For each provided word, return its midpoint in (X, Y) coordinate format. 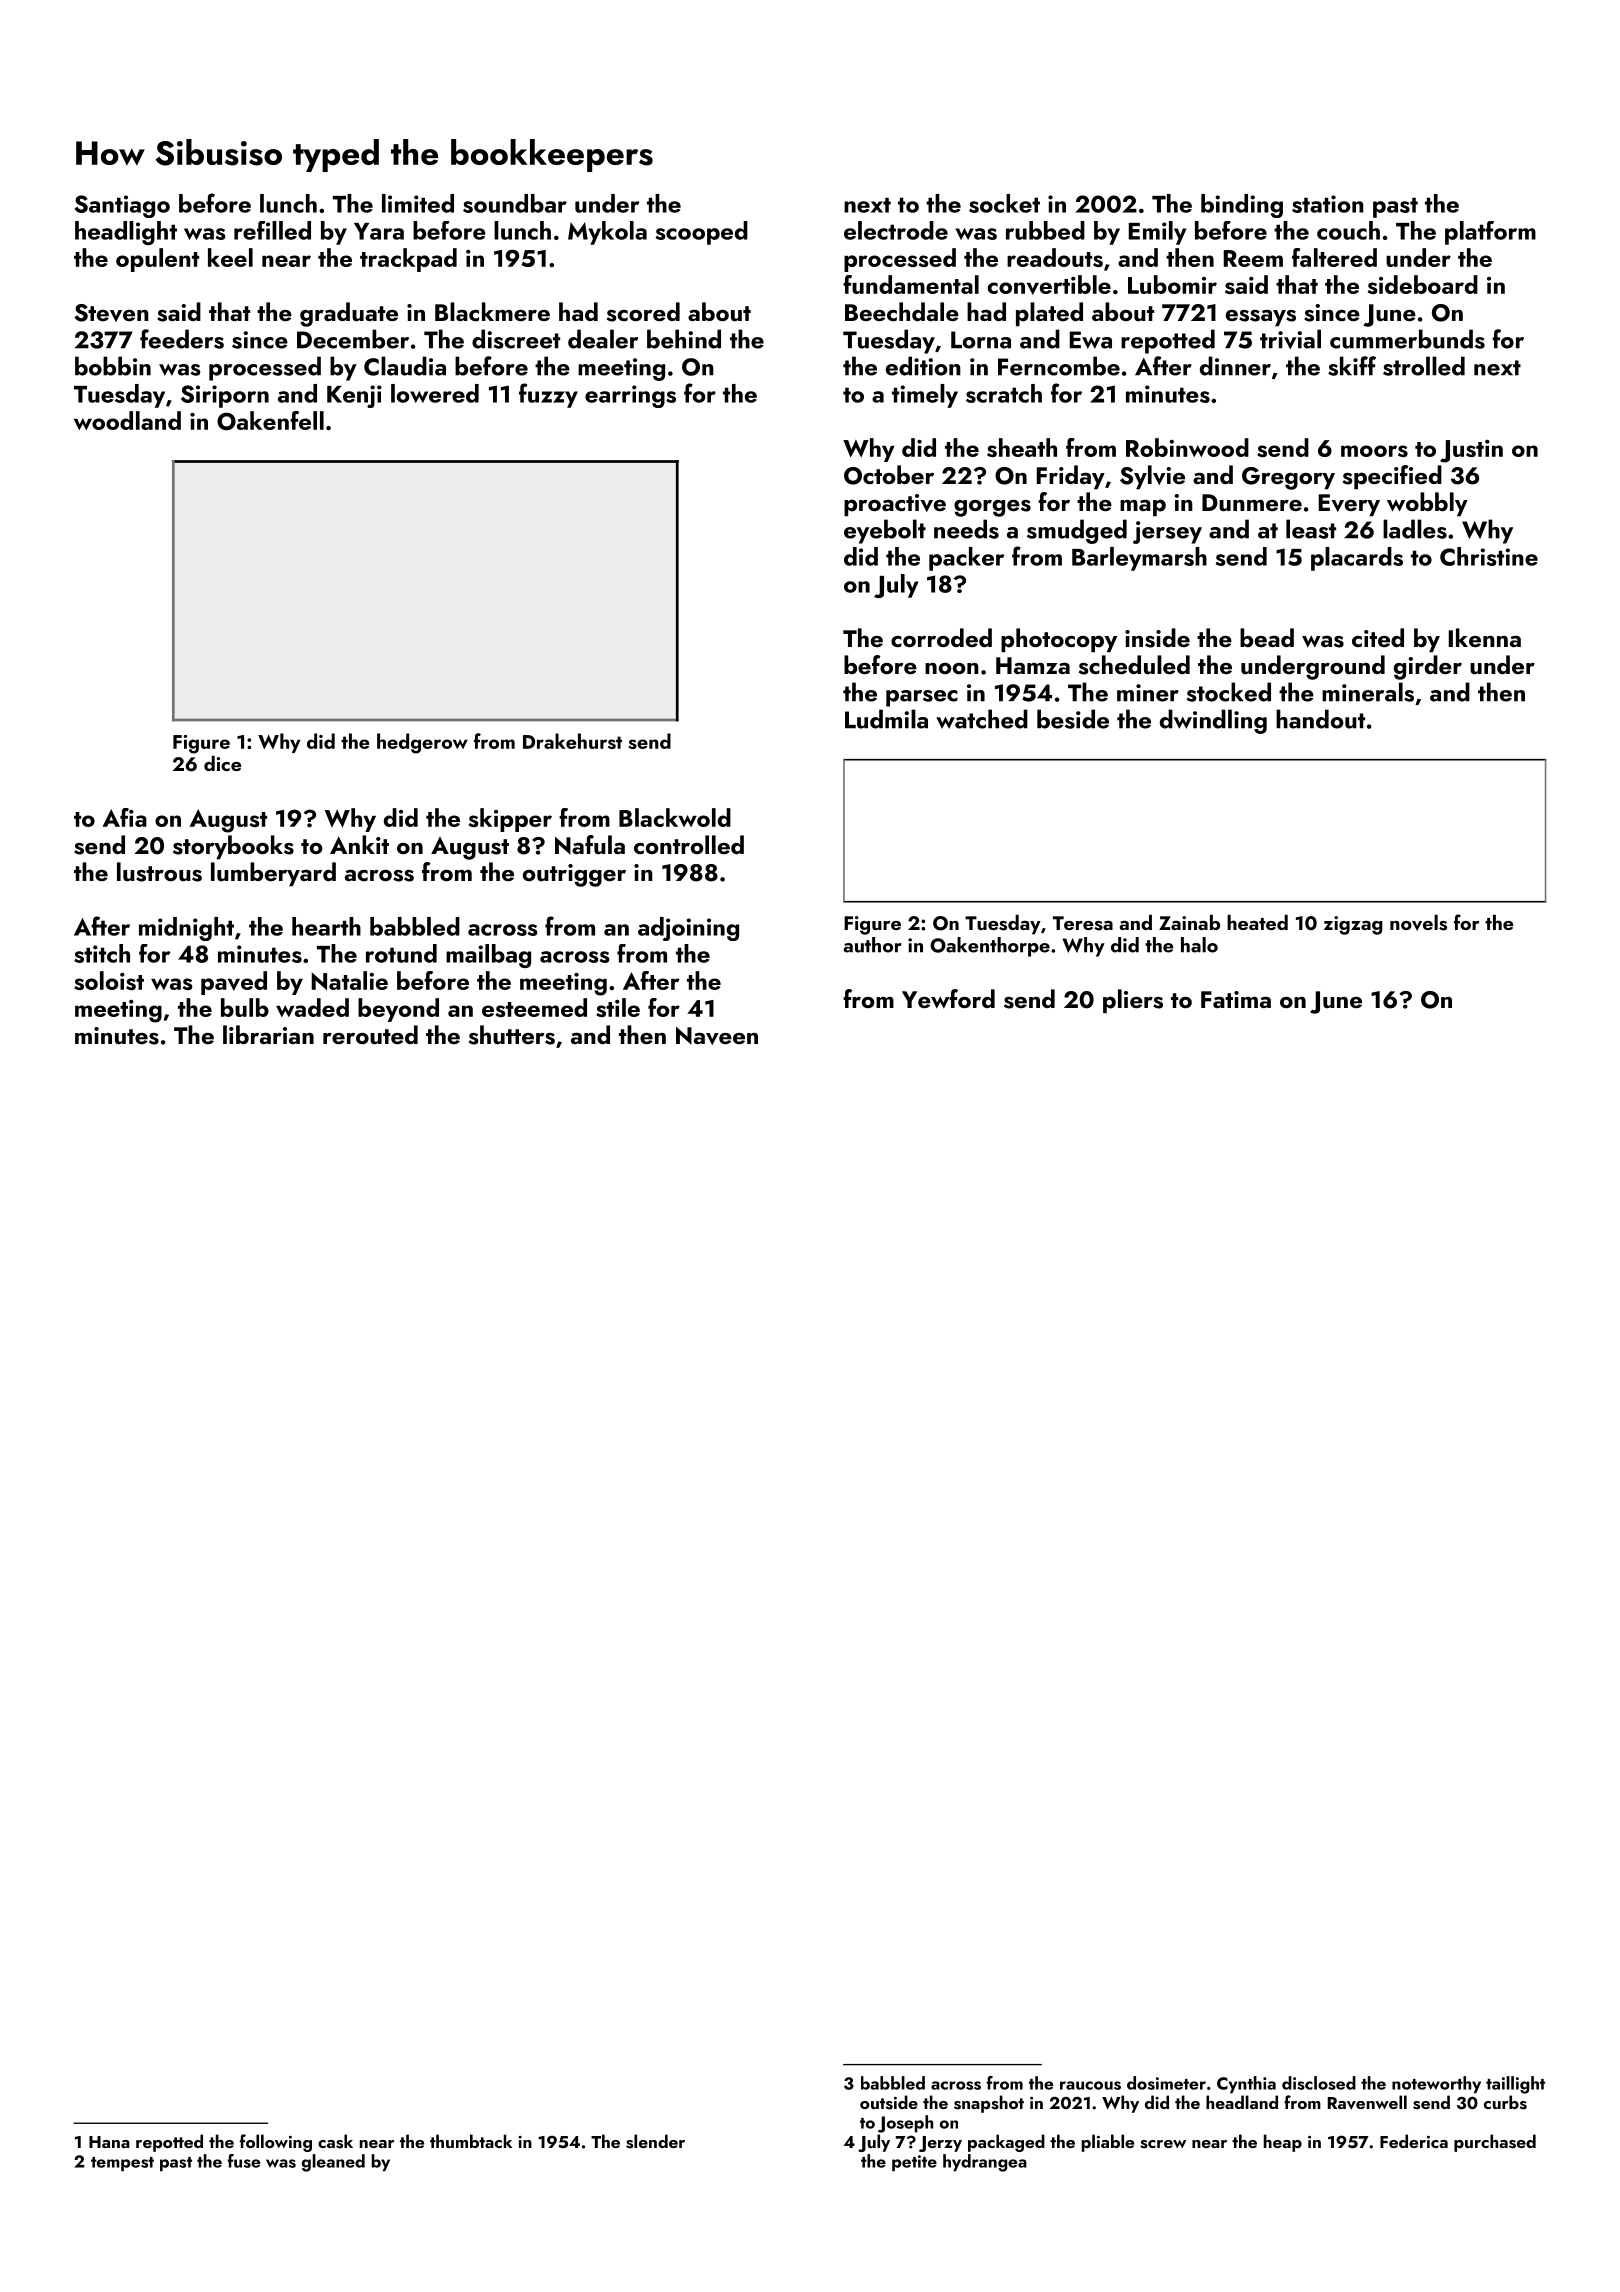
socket (1004, 203)
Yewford (948, 998)
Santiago (122, 206)
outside (889, 2102)
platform (1490, 233)
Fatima (1236, 999)
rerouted (370, 1035)
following (276, 2143)
